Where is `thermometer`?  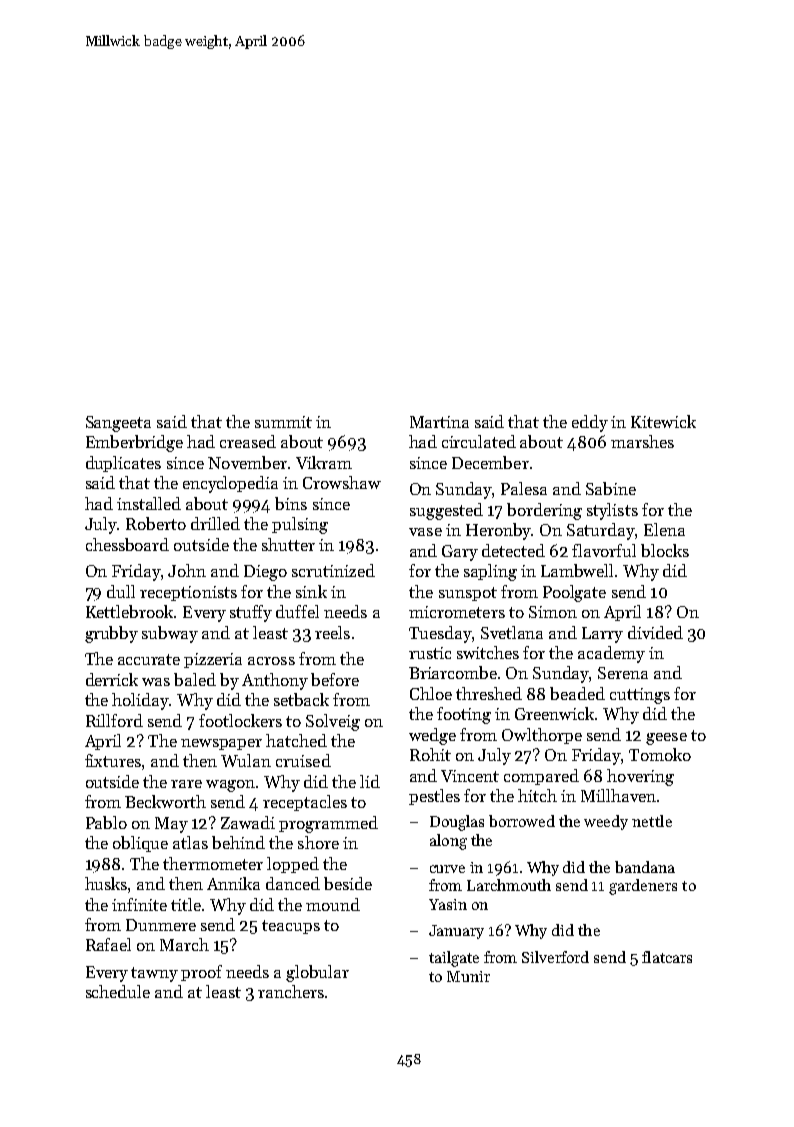 thermometer is located at coordinates (213, 863).
